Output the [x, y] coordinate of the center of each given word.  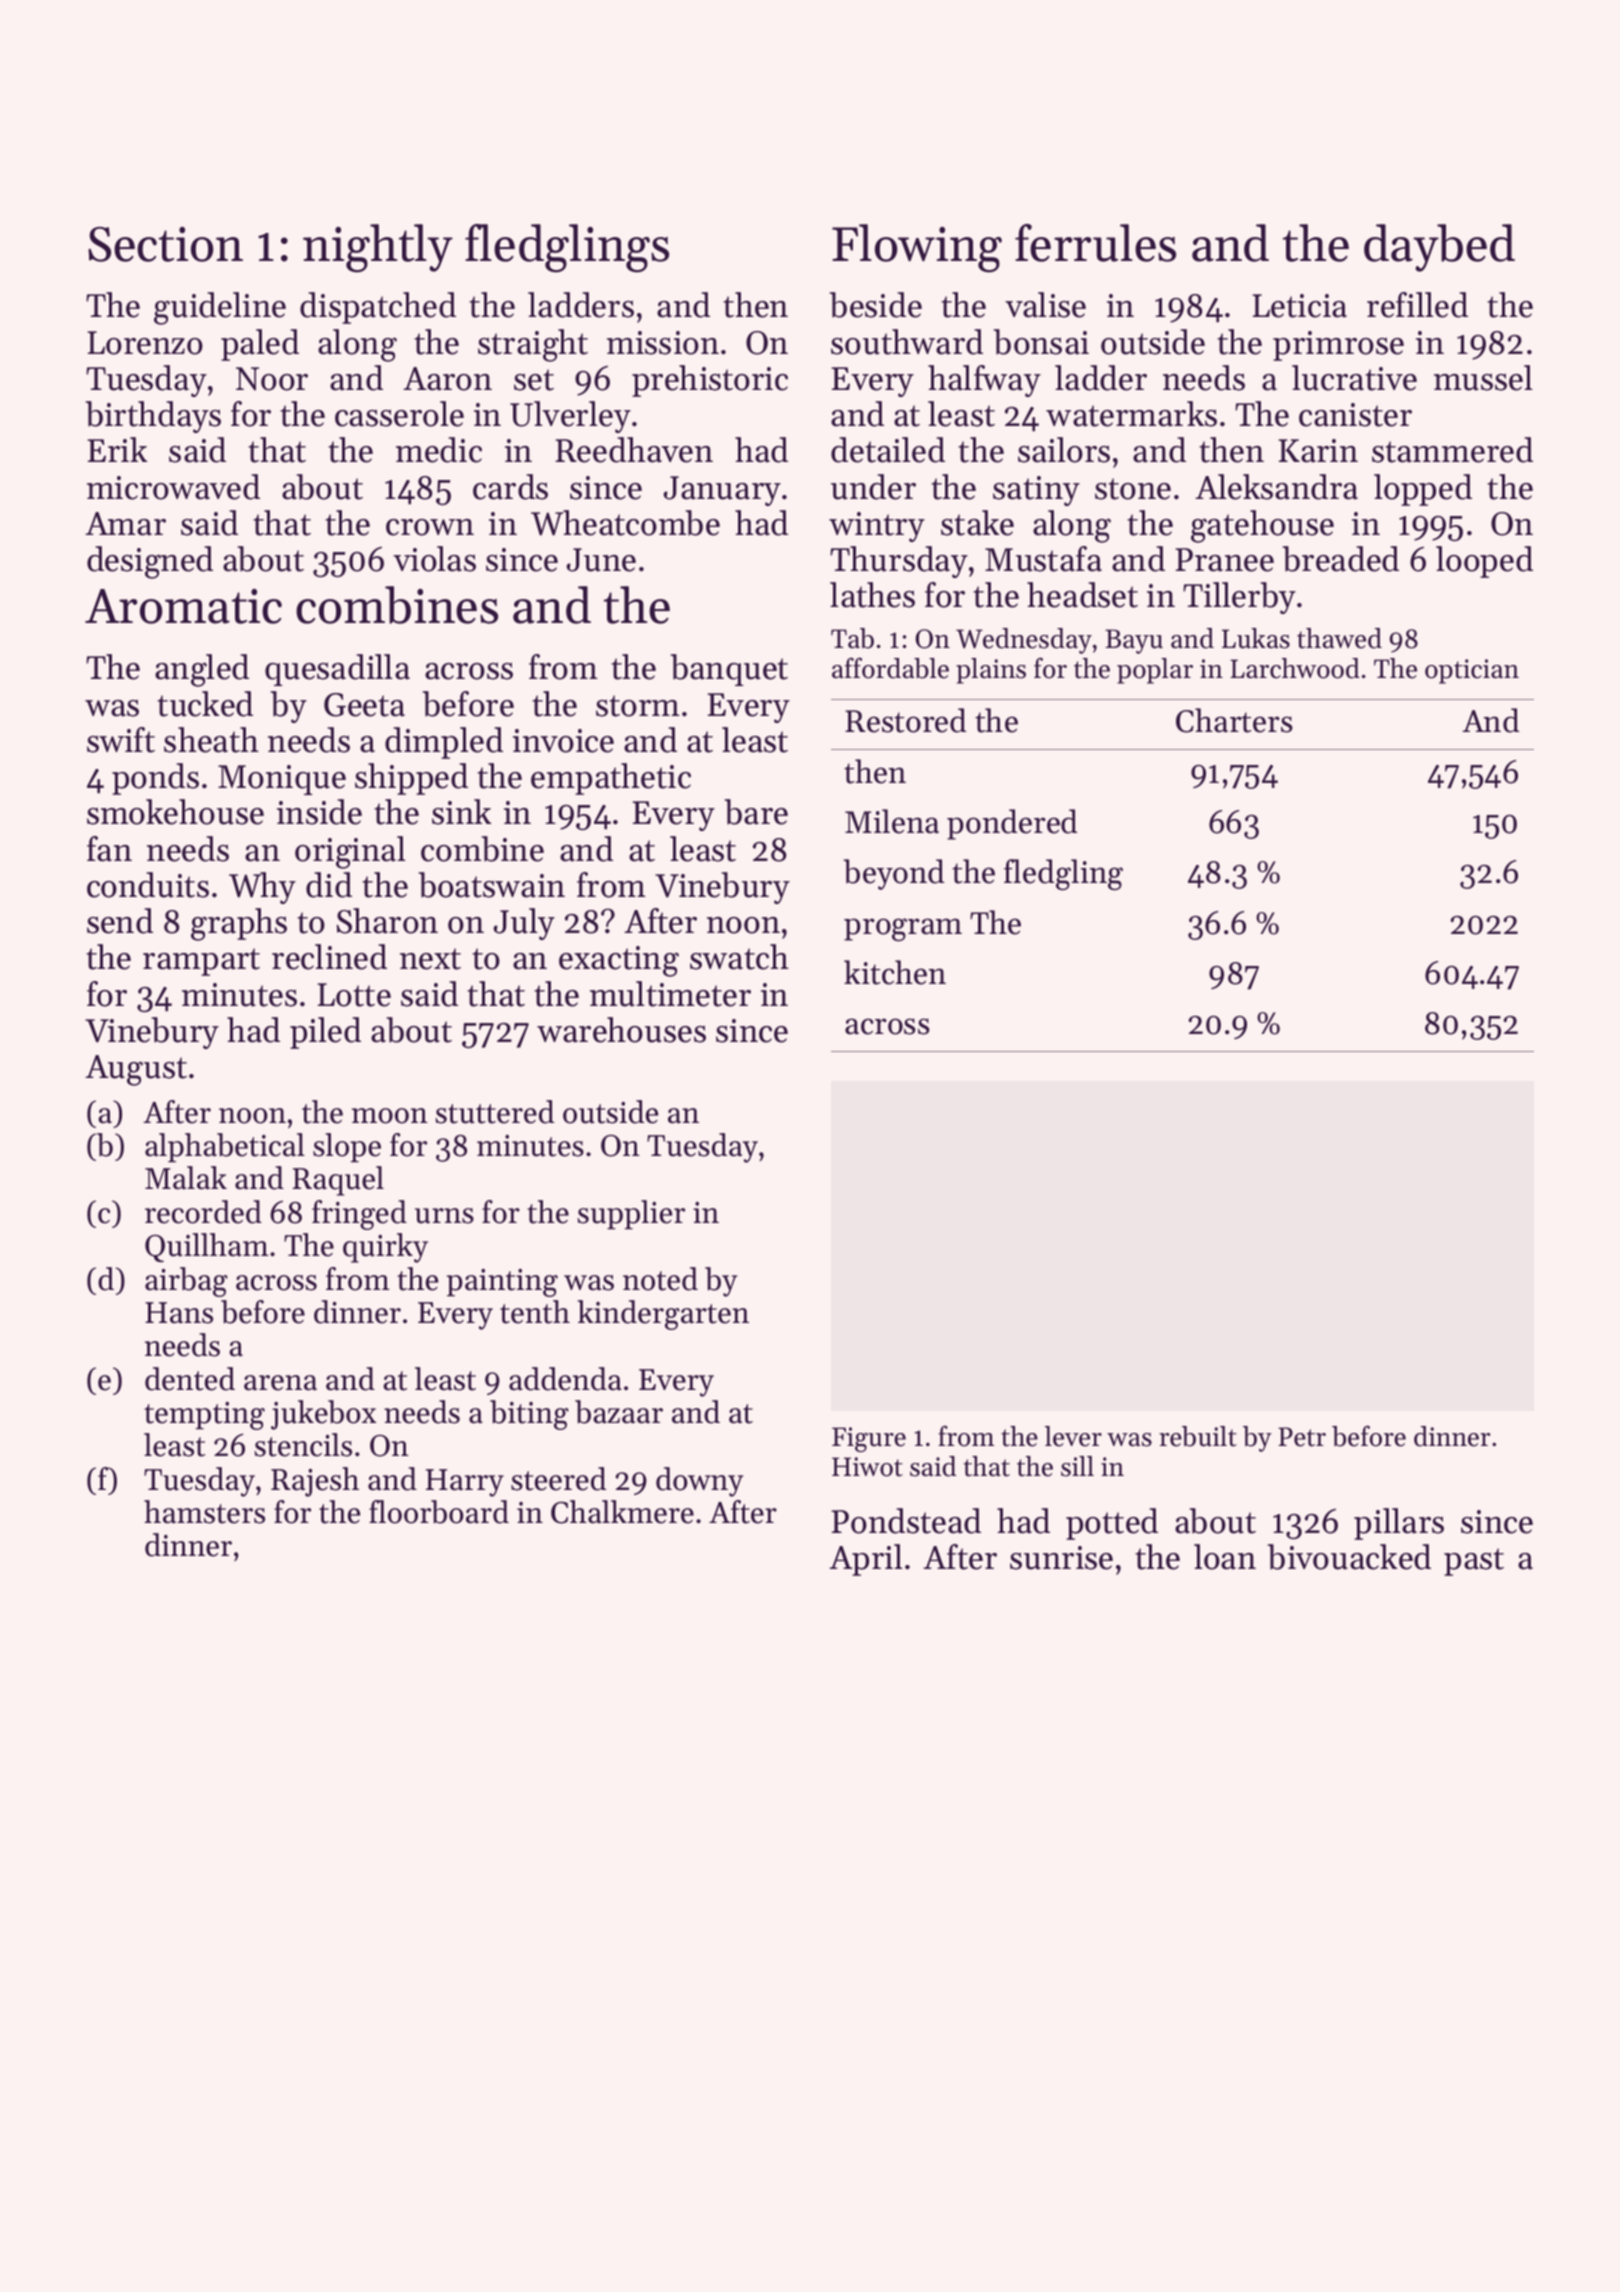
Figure [869, 1439]
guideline [220, 308]
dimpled [444, 743]
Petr [1302, 1437]
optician [1472, 671]
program [903, 930]
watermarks [1131, 414]
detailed [888, 450]
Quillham [207, 1247]
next [430, 959]
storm [638, 706]
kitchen [895, 972]
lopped [1423, 490]
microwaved [173, 487]
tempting [204, 1416]
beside [876, 305]
